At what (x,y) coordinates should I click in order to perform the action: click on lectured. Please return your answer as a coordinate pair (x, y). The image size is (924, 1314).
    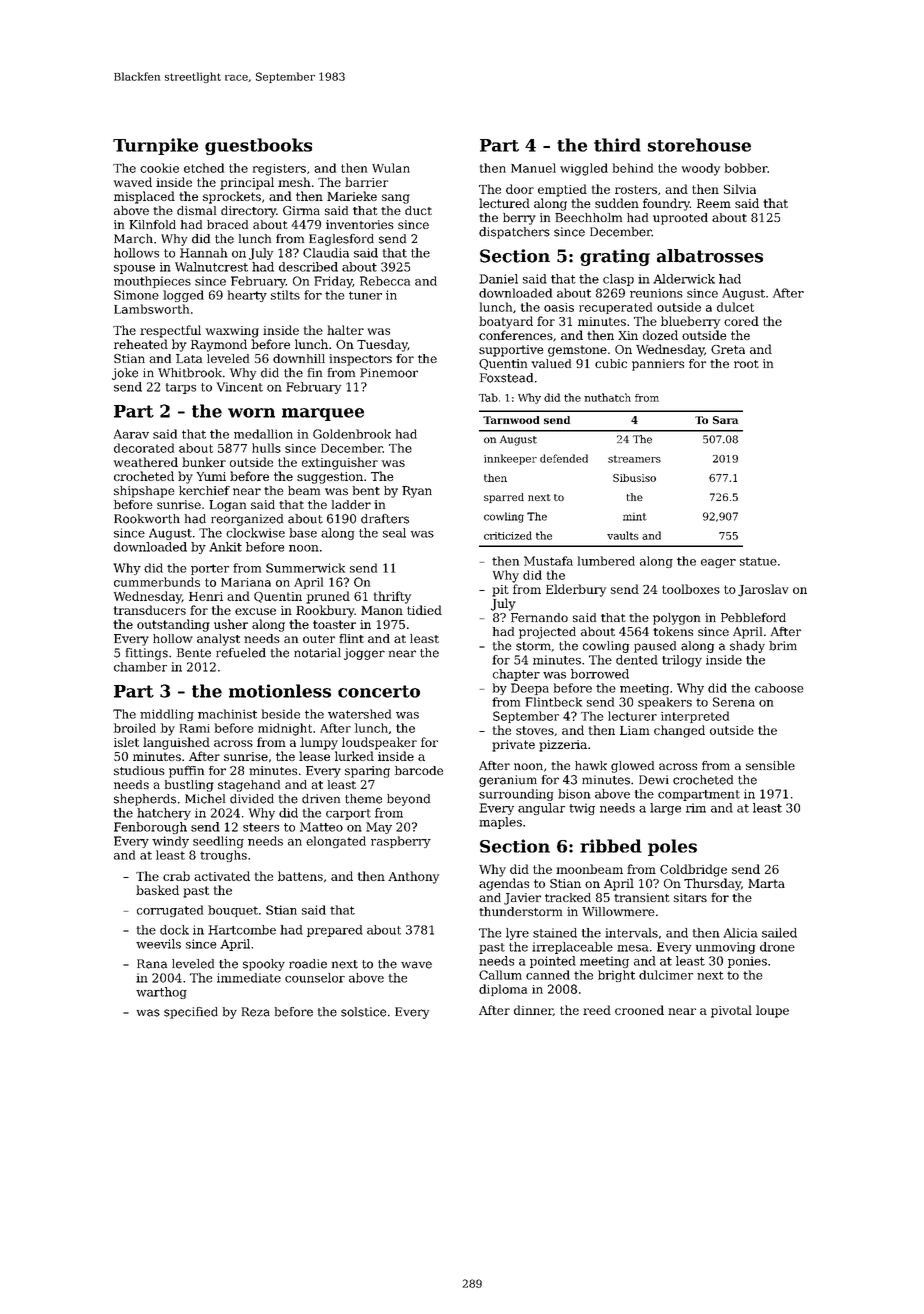
    Looking at the image, I should click on (504, 203).
